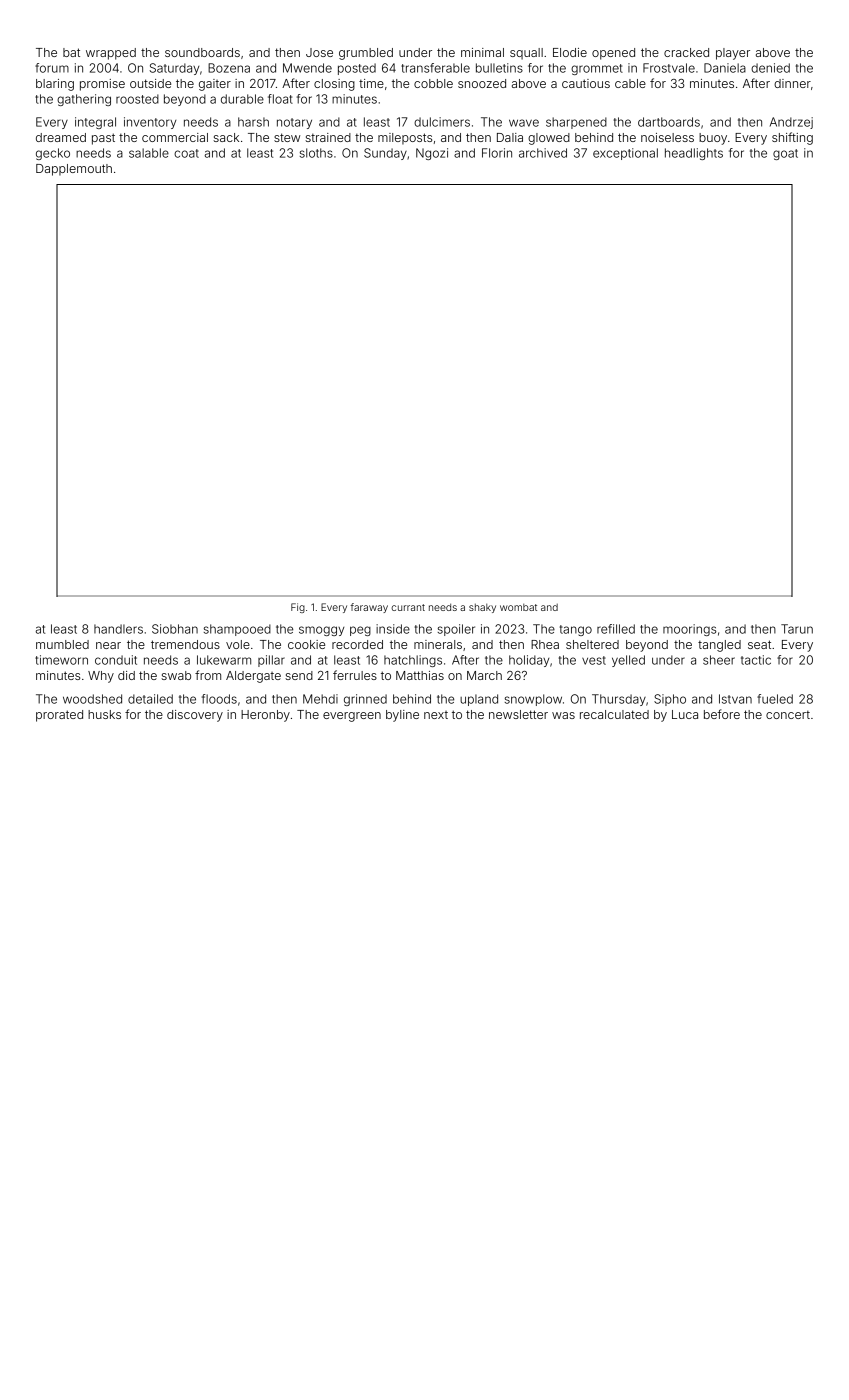 This screenshot has height=1400, width=849. What do you see at coordinates (52, 68) in the screenshot?
I see `forum` at bounding box center [52, 68].
